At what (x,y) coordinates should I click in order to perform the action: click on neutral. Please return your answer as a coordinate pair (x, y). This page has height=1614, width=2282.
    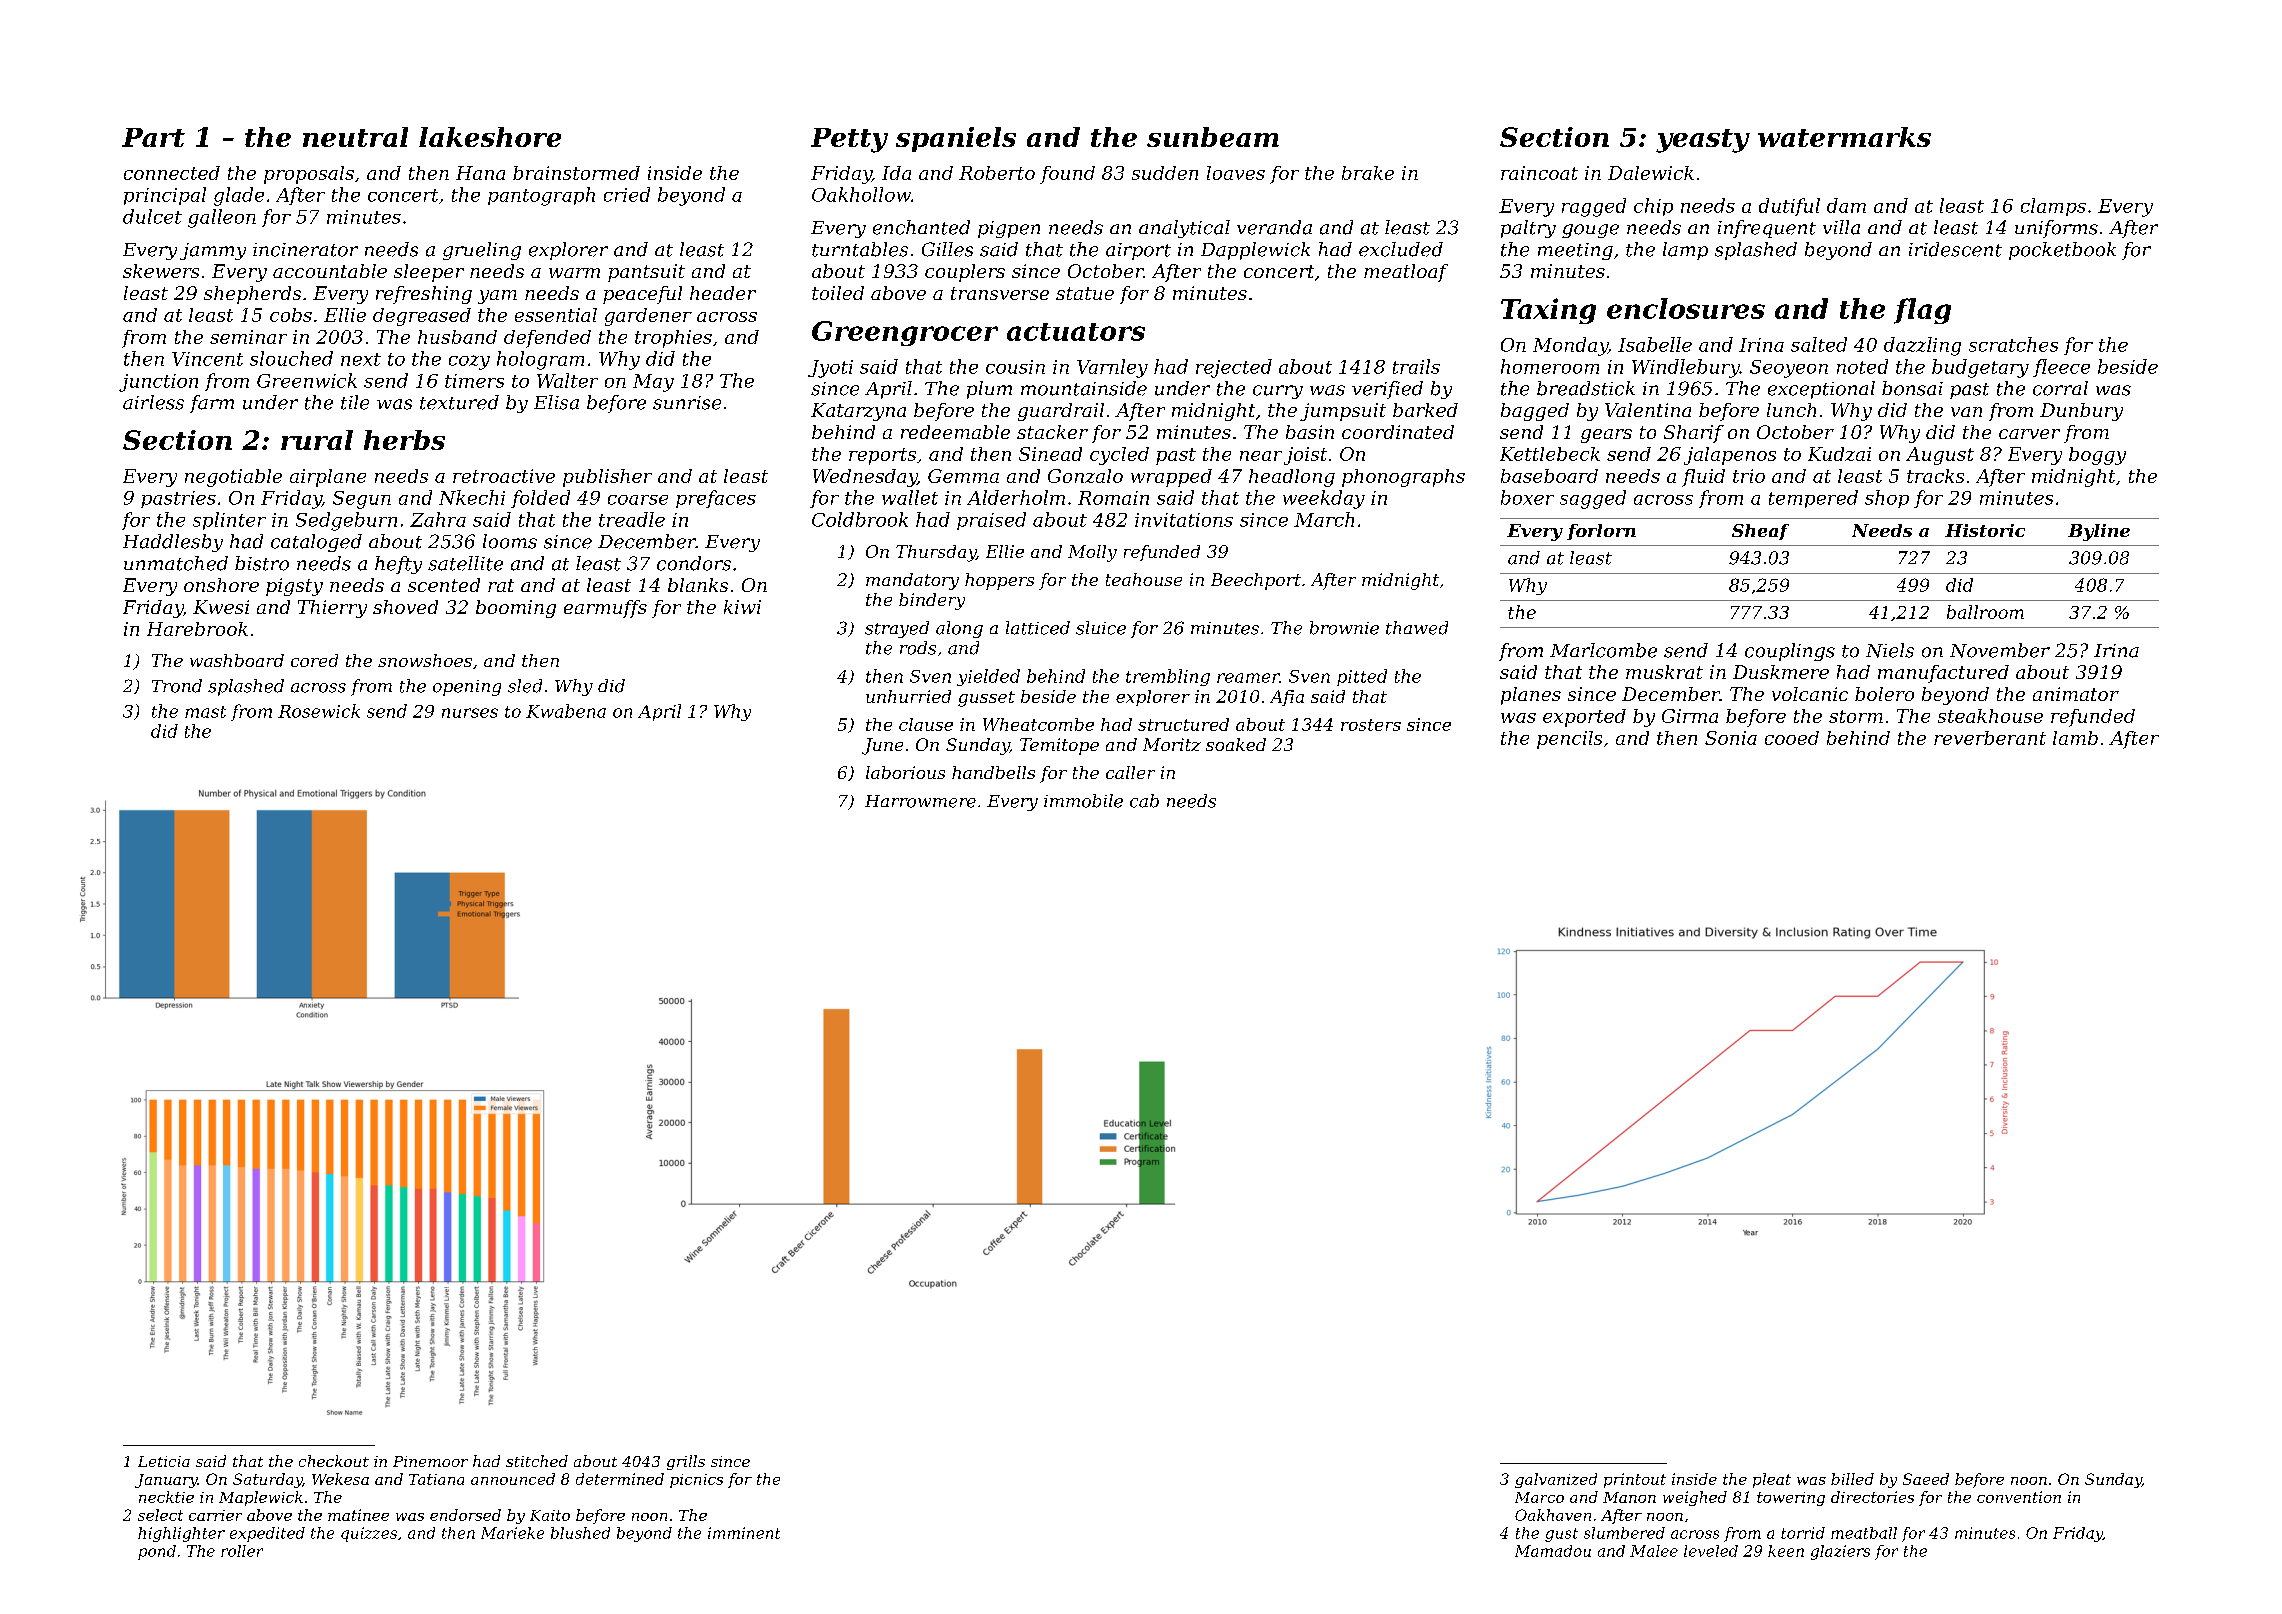
    Looking at the image, I should click on (355, 137).
